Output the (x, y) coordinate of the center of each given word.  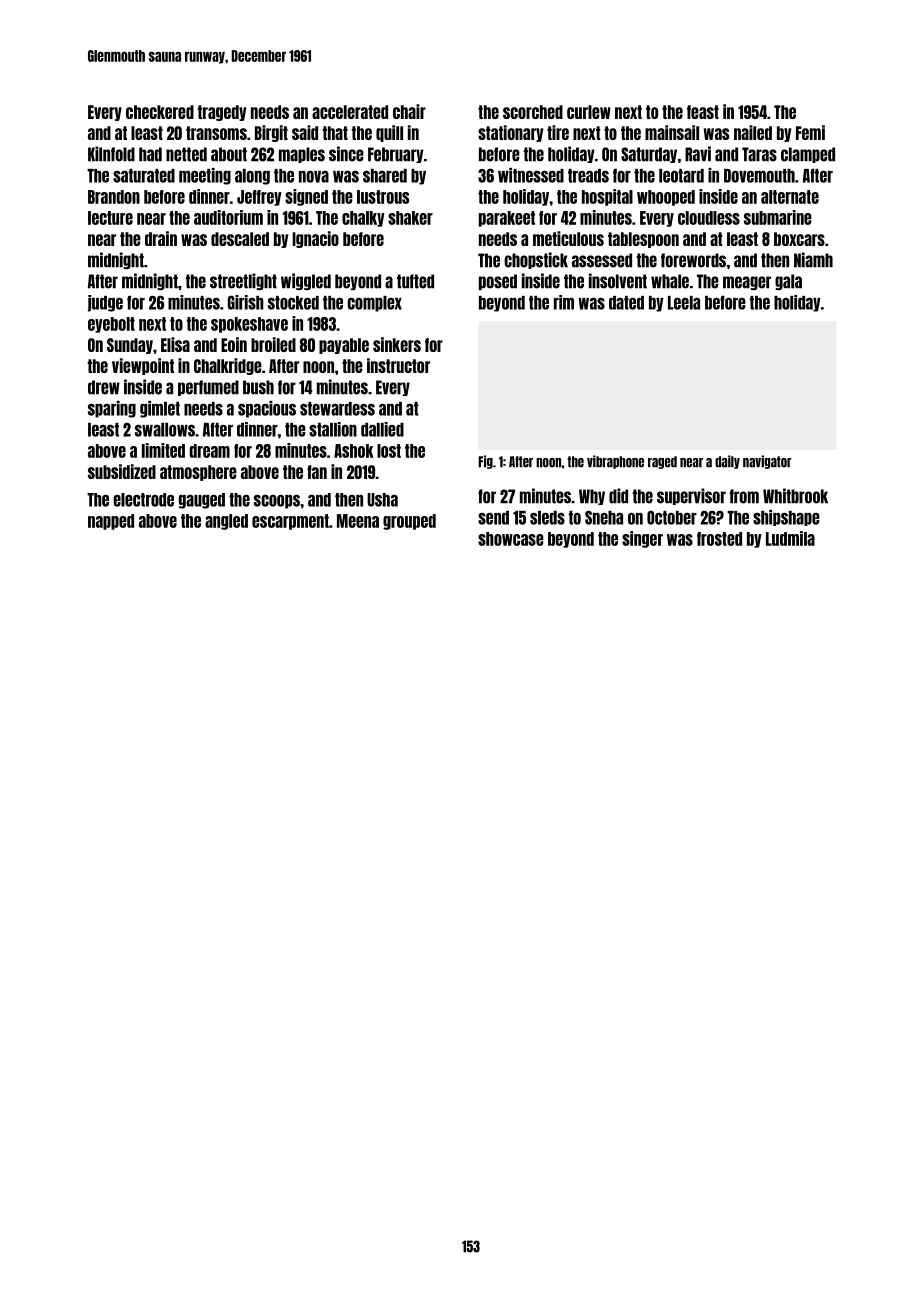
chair (409, 111)
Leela (684, 303)
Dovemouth (759, 176)
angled (226, 522)
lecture (110, 218)
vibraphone (615, 462)
